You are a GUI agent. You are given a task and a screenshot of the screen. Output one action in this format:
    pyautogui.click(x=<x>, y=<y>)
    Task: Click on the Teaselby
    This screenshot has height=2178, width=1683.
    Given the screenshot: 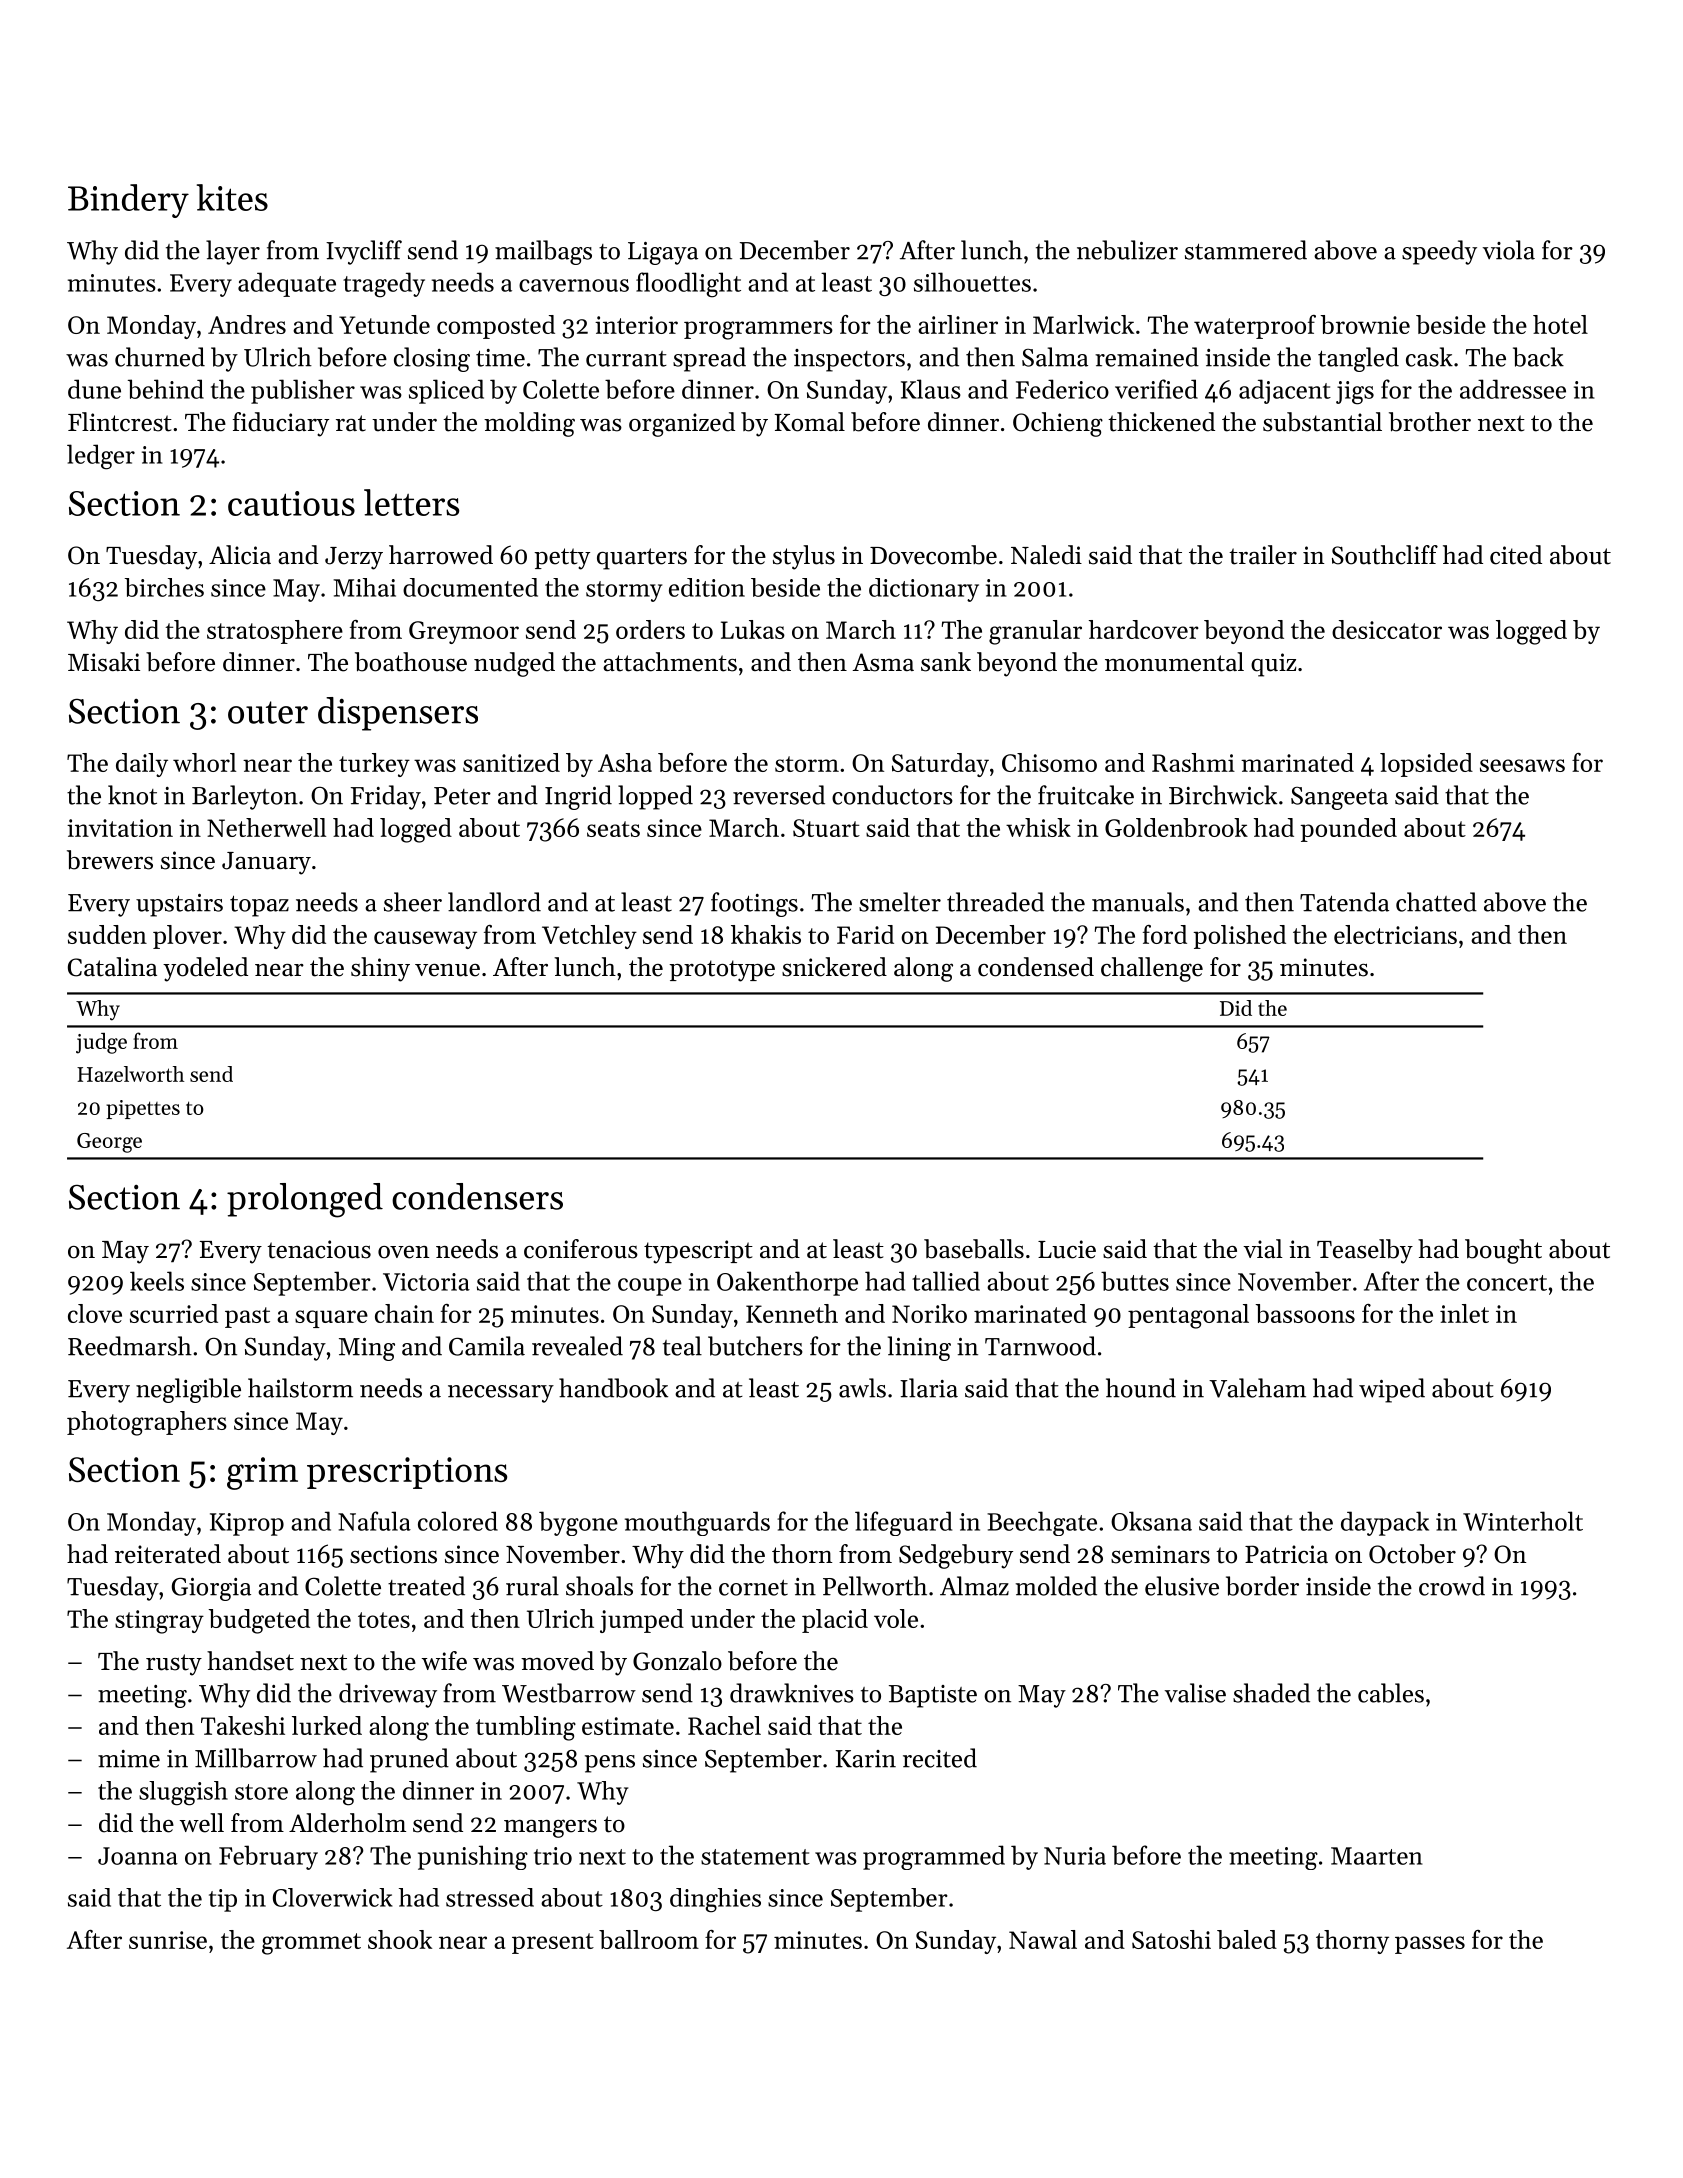 What is the action you would take?
    pyautogui.click(x=1365, y=1251)
